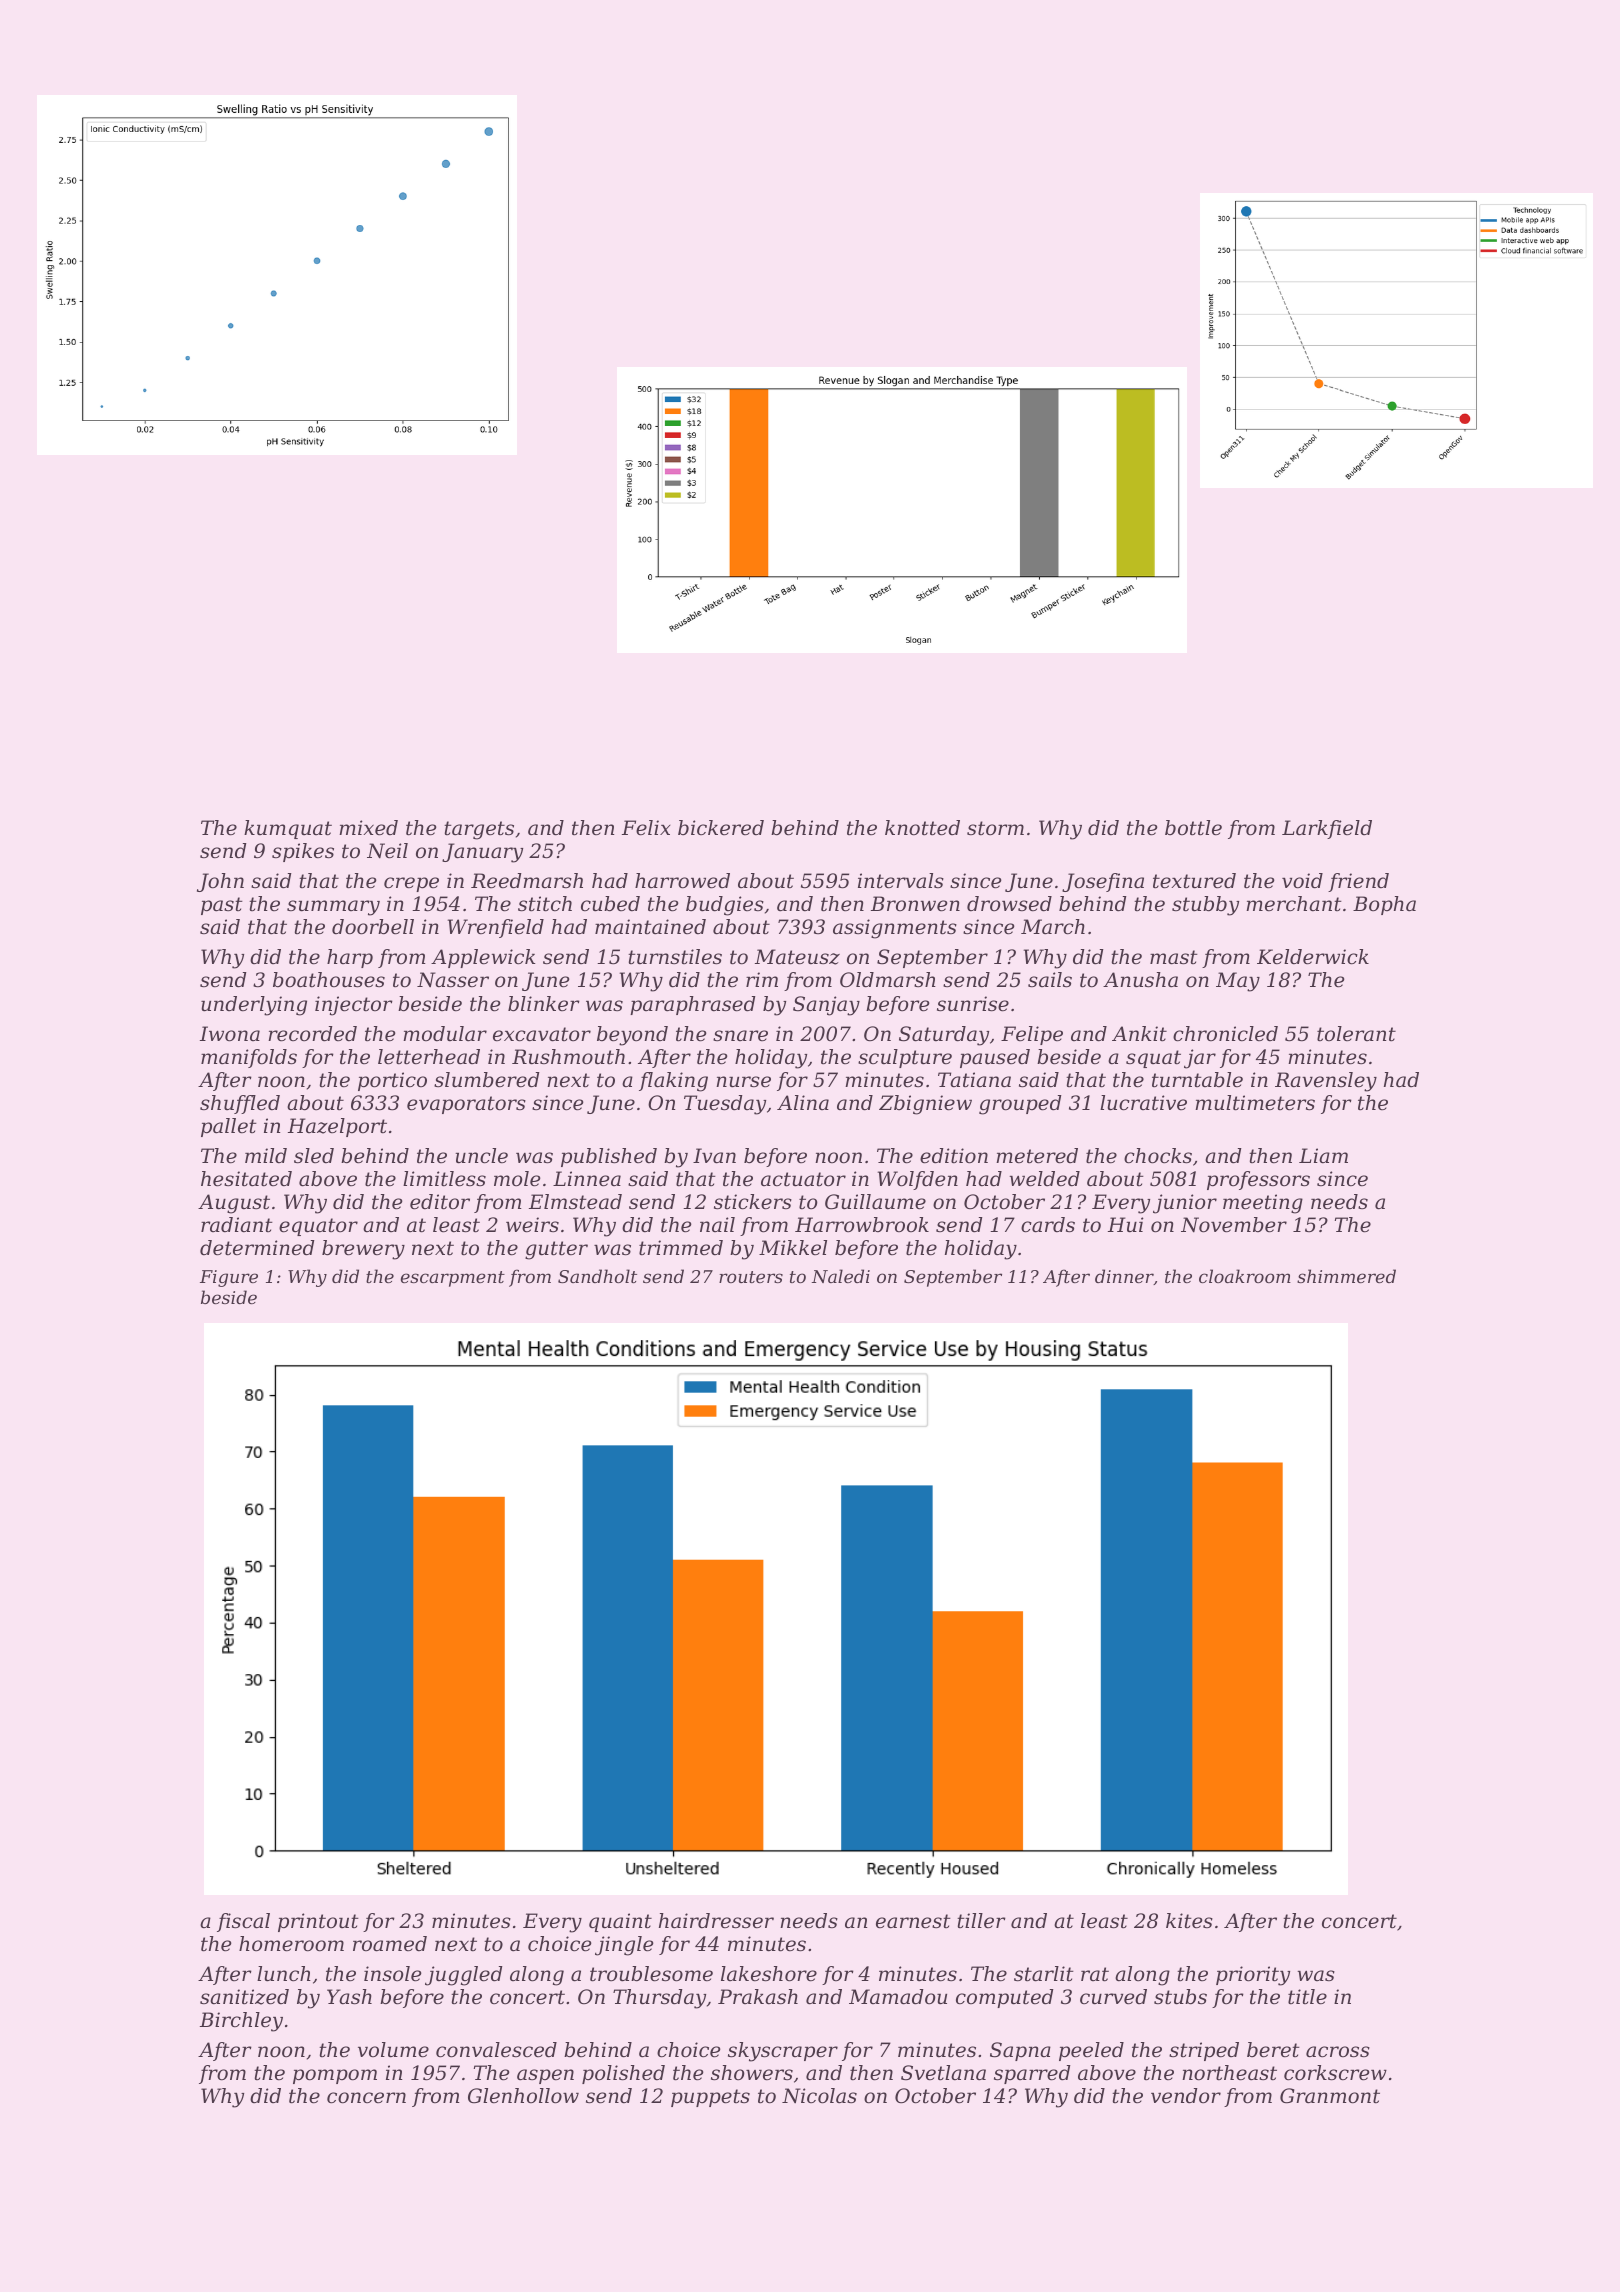 Image resolution: width=1620 pixels, height=2292 pixels. I want to click on fiscal, so click(243, 1922).
